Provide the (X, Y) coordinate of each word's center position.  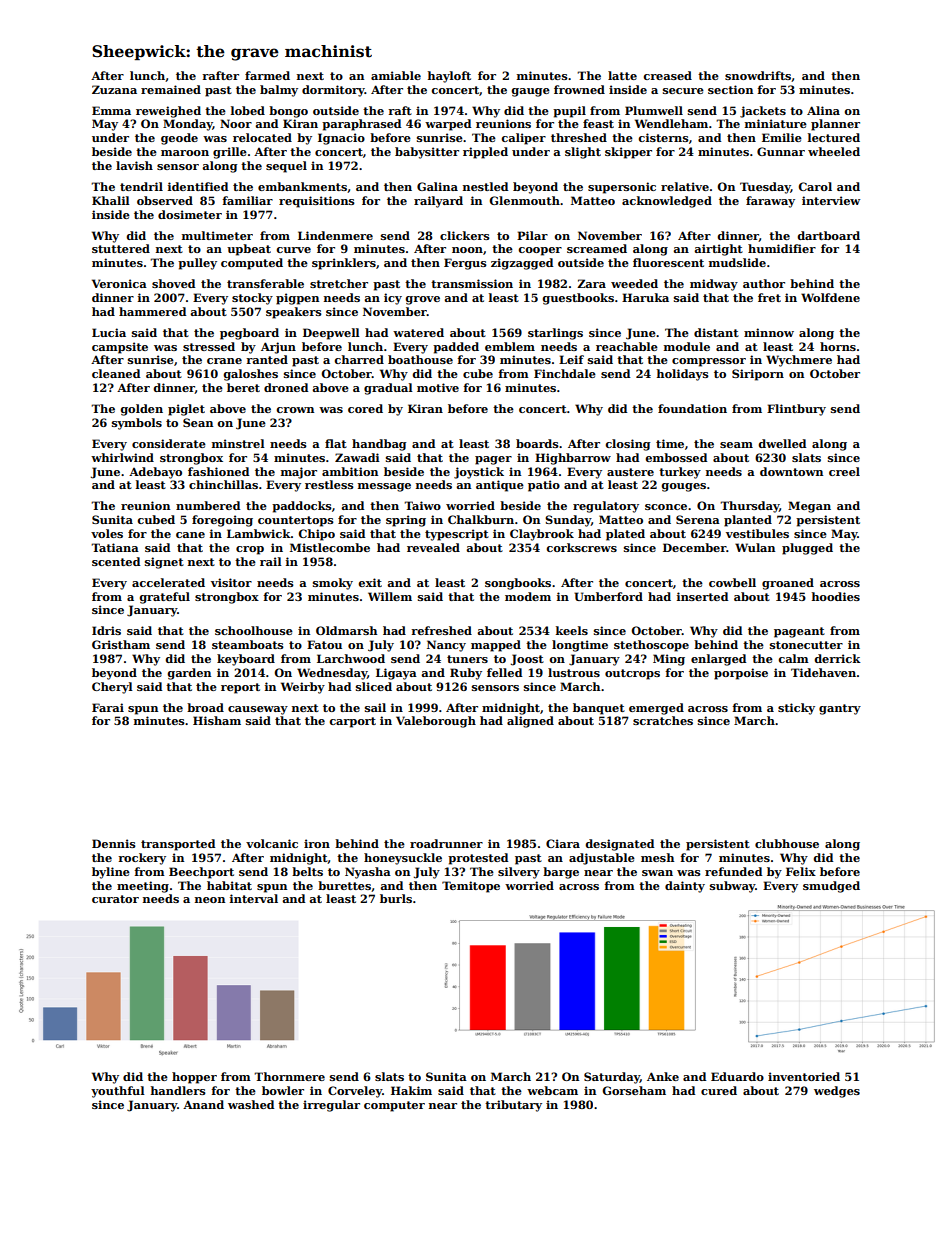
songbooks (518, 584)
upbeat (249, 250)
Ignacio (341, 139)
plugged (807, 549)
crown (295, 410)
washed (251, 1104)
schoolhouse (254, 630)
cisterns (663, 137)
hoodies (836, 596)
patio (544, 486)
